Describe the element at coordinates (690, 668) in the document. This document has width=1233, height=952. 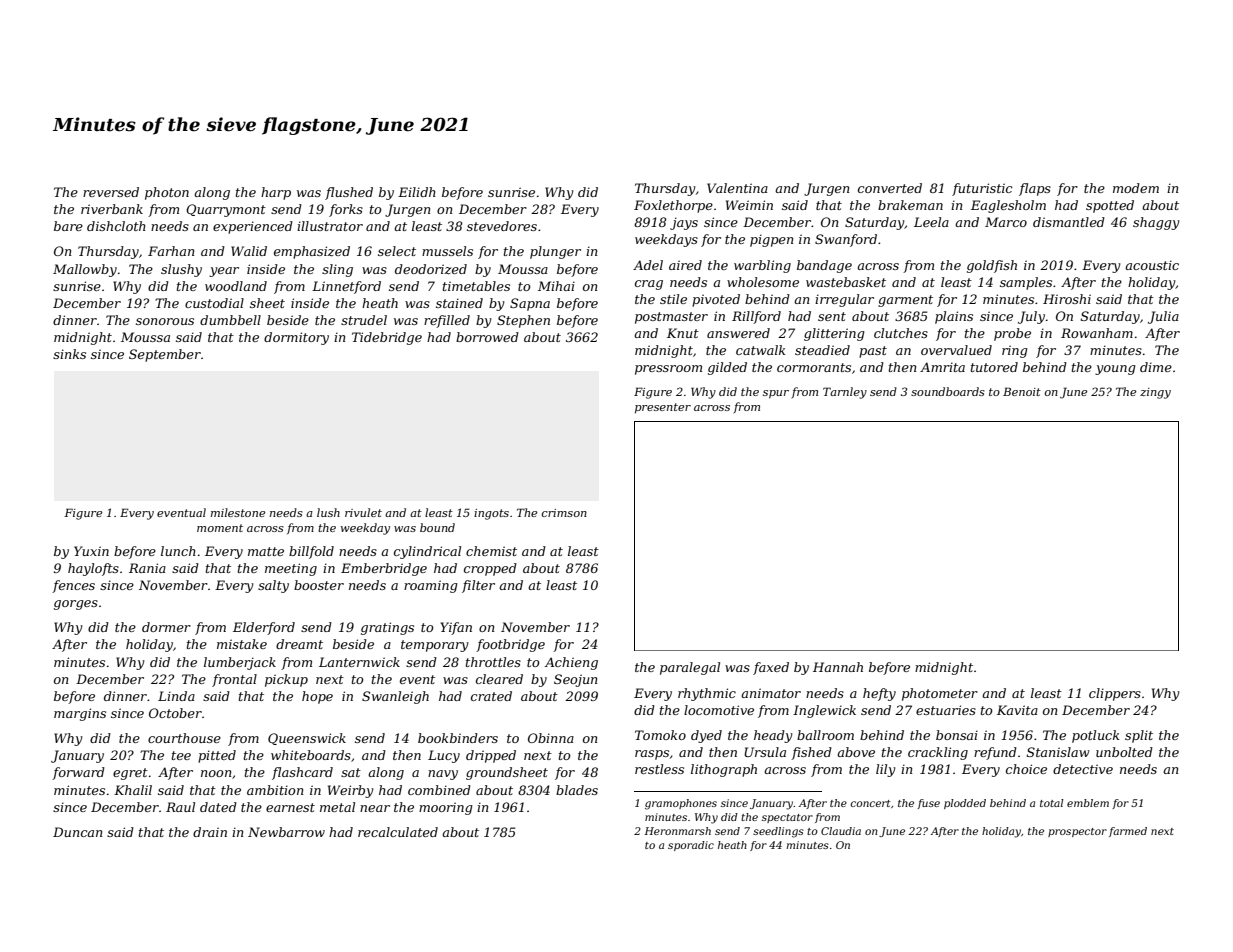
I see `paralegal` at that location.
